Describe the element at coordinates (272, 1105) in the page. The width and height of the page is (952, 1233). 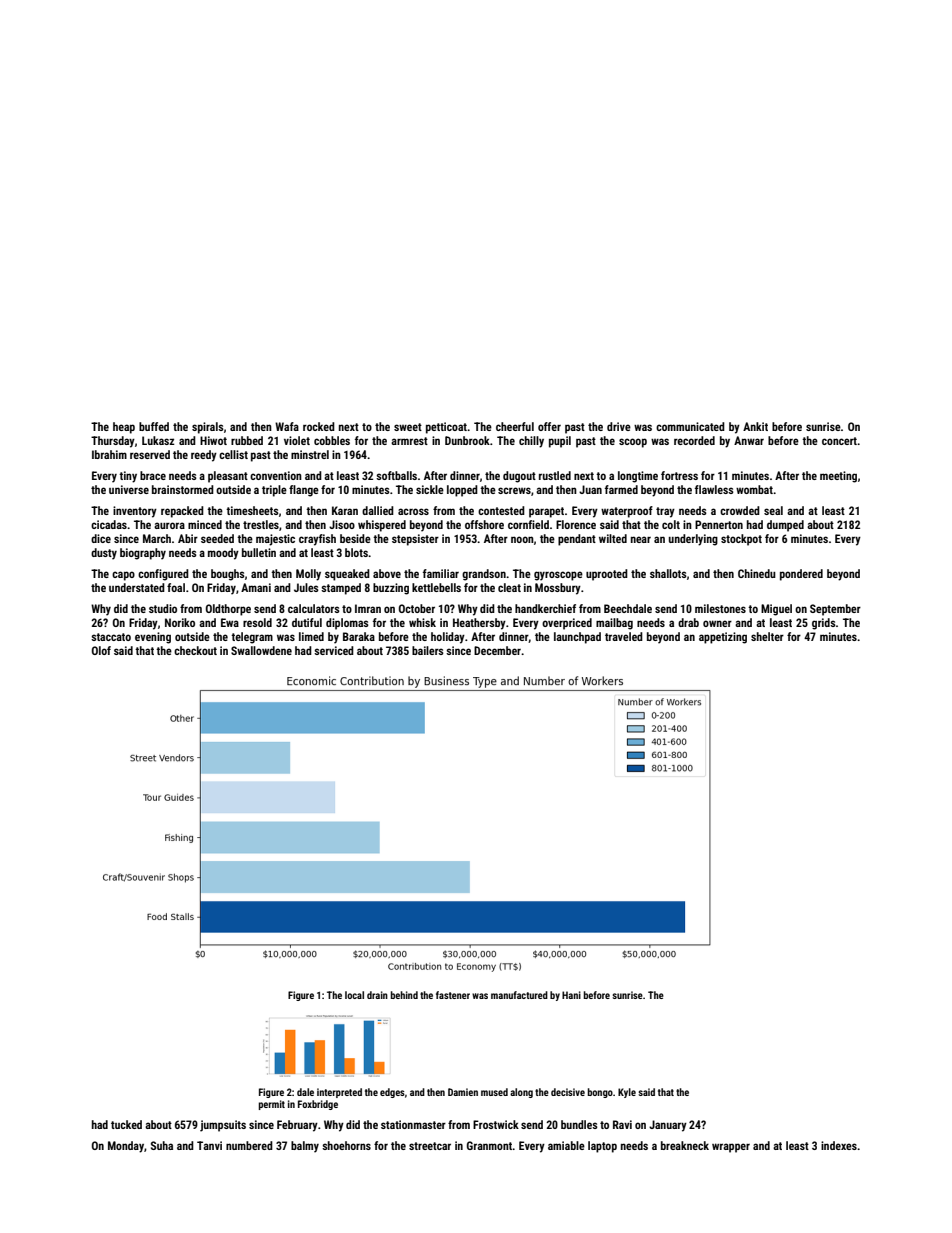
I see `permit` at that location.
